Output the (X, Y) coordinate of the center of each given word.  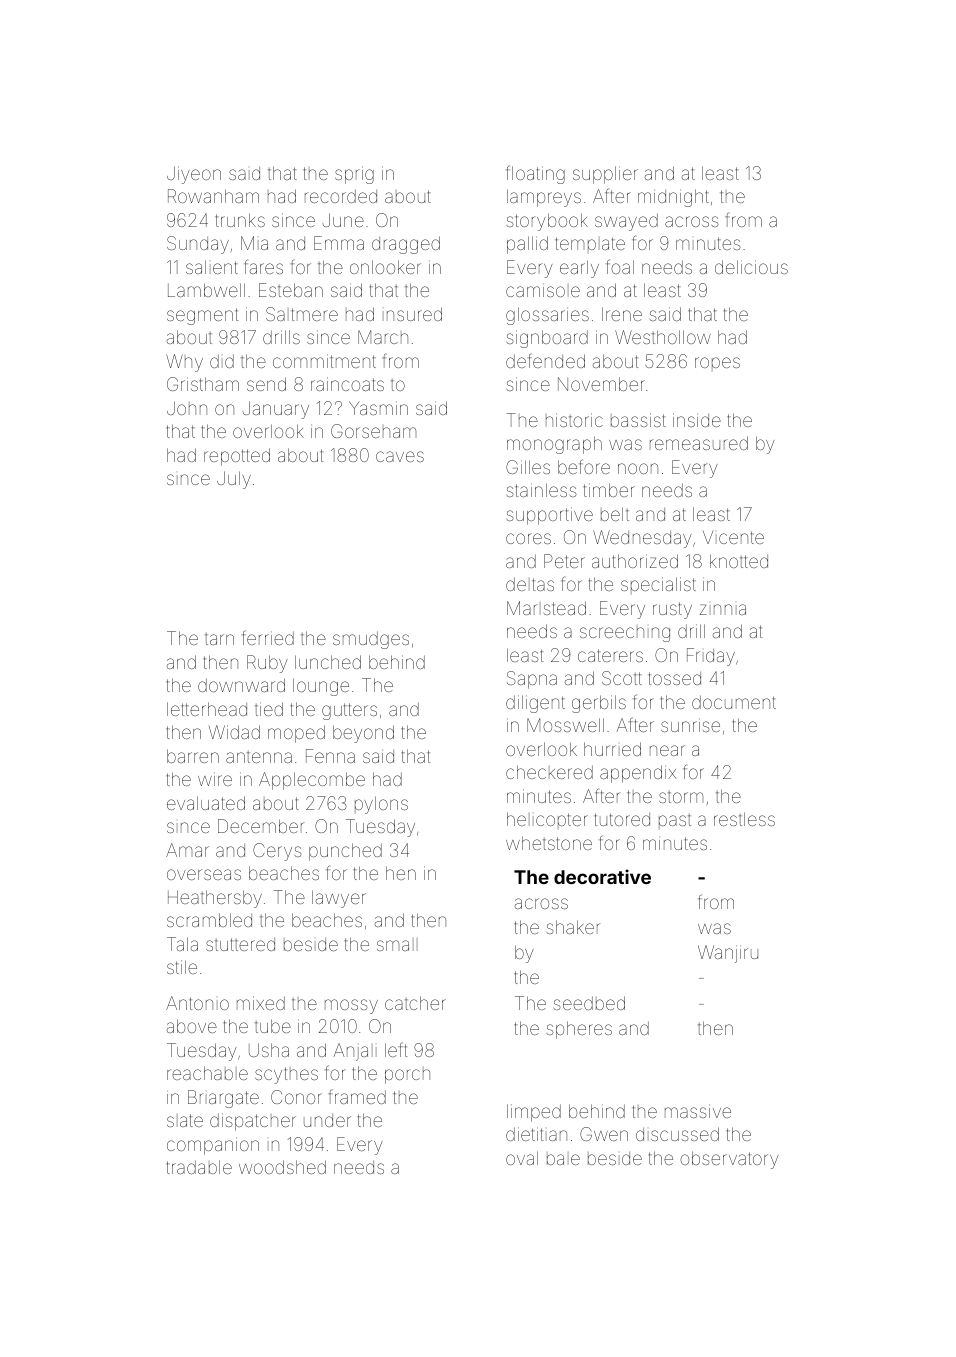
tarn (219, 639)
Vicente (733, 537)
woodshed (282, 1167)
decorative (602, 876)
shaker (573, 927)
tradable (199, 1167)
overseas (204, 874)
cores (528, 538)
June (343, 220)
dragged (406, 245)
